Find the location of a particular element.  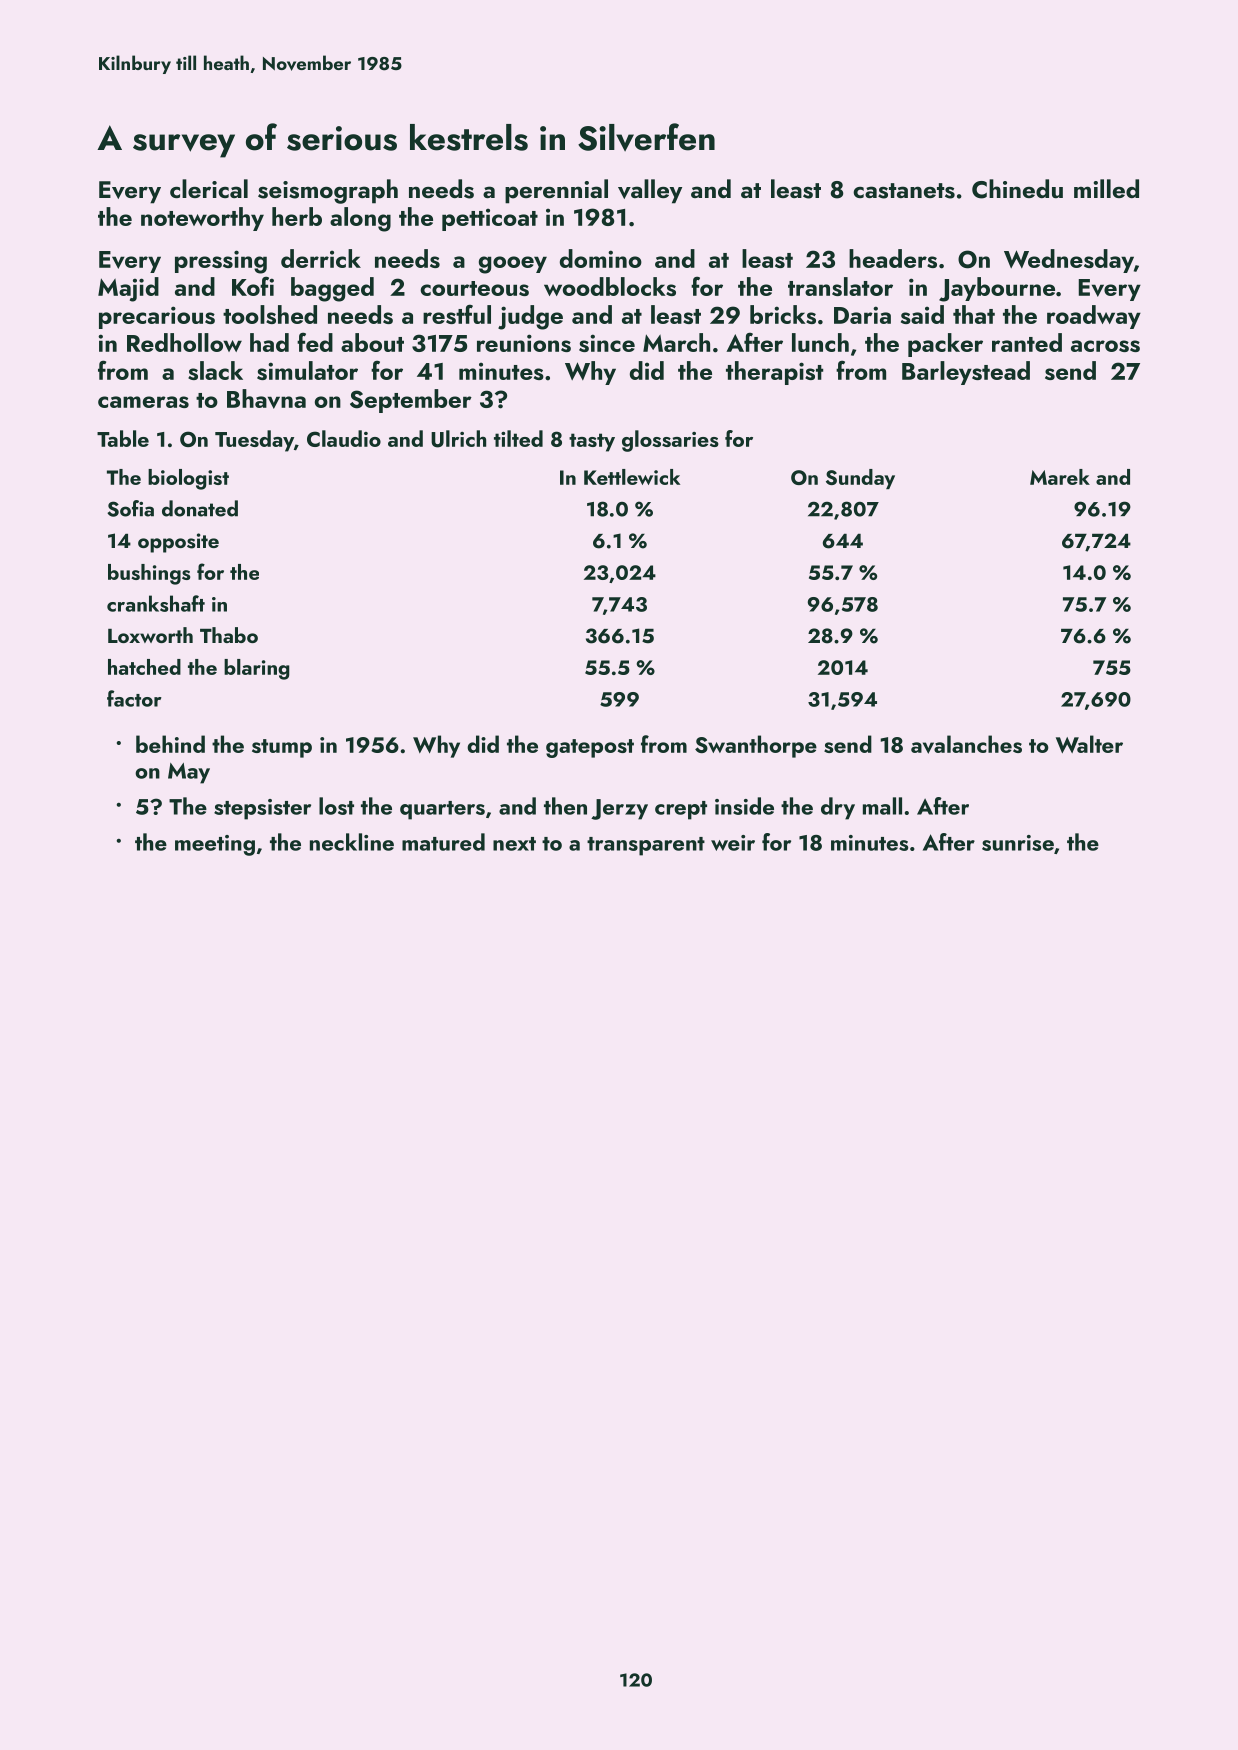

milled is located at coordinates (1106, 188).
